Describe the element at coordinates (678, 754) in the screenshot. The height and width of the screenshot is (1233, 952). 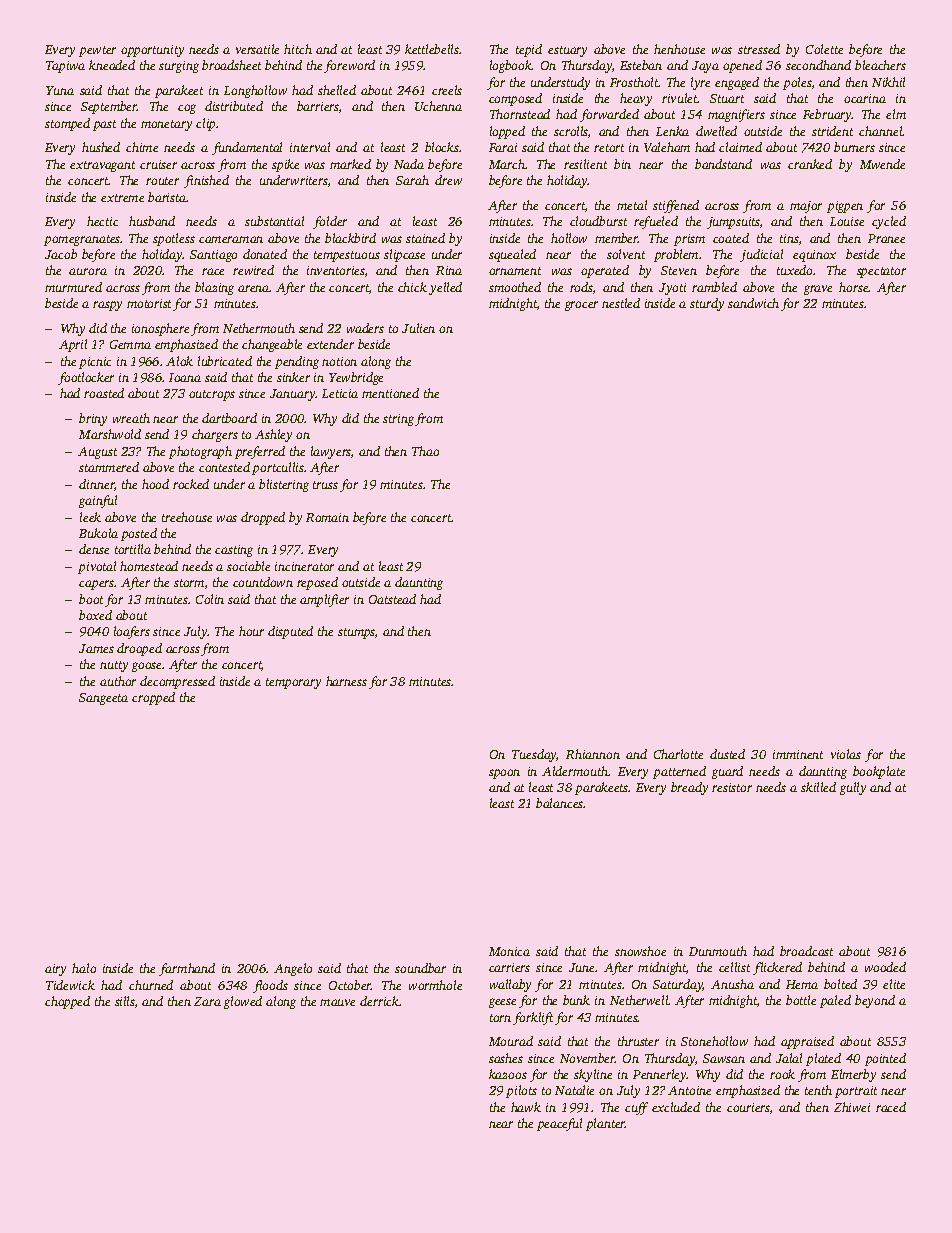
I see `Charlotte` at that location.
